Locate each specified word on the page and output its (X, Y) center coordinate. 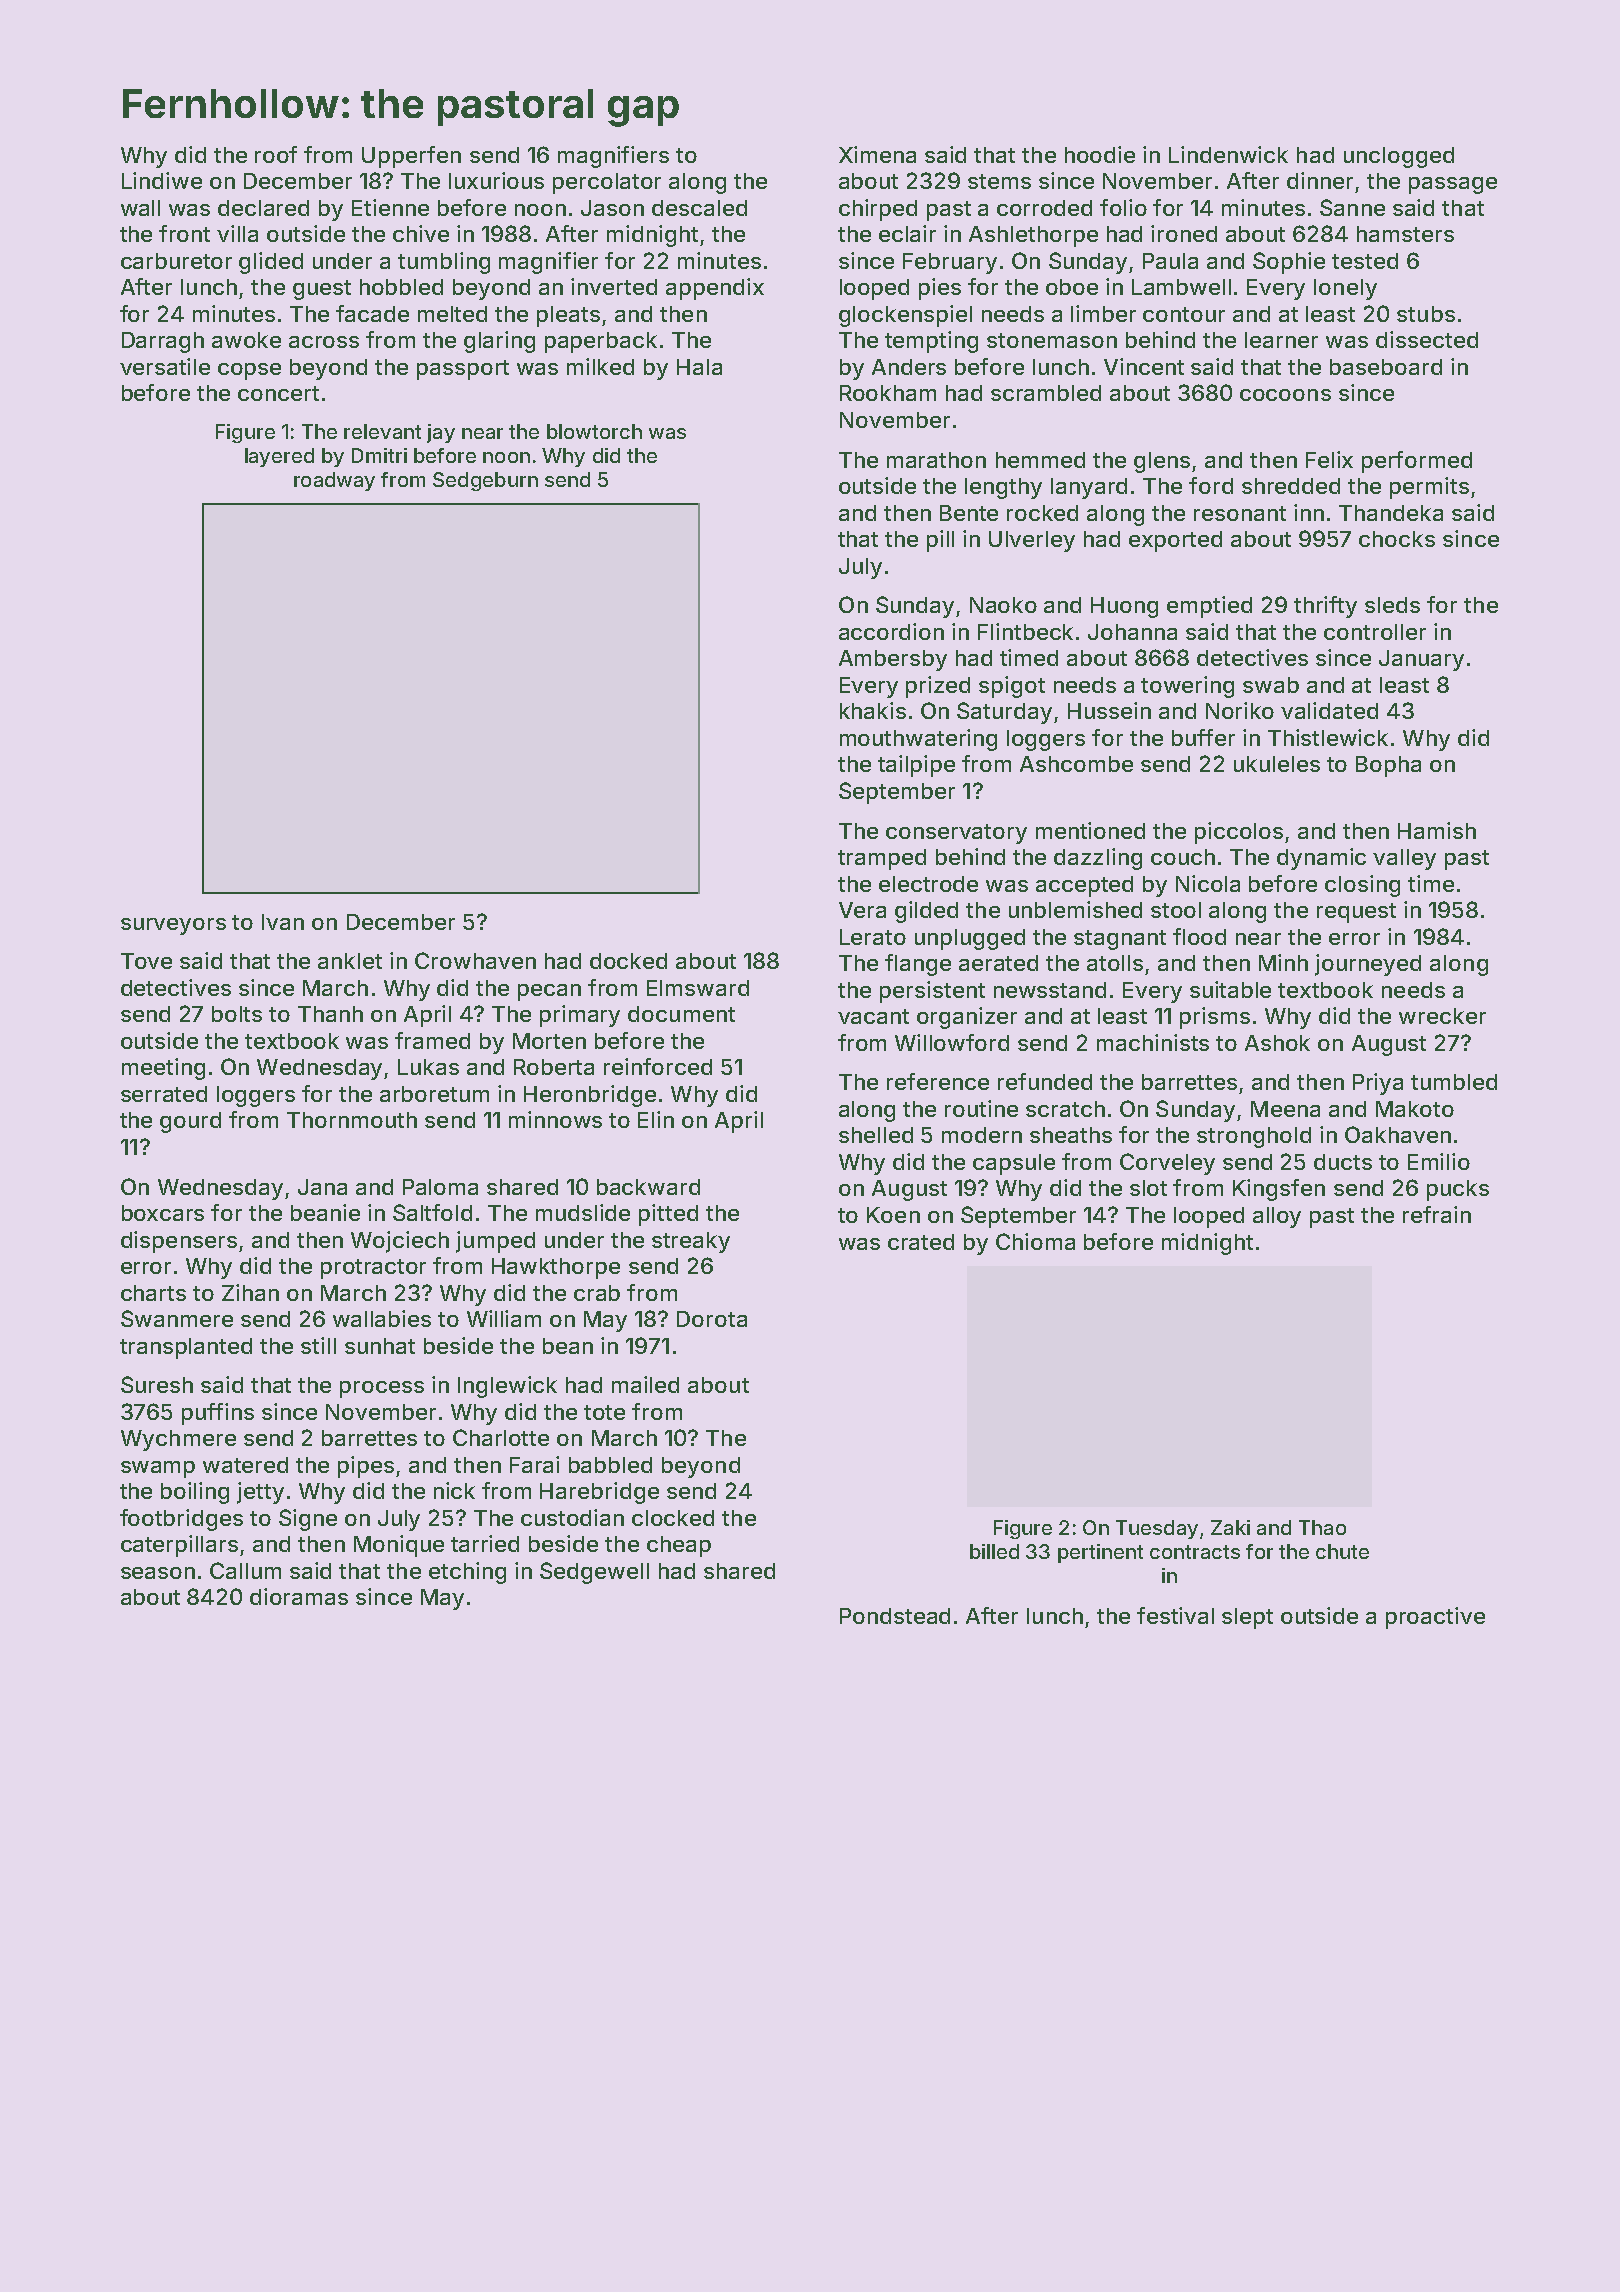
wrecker (1442, 1016)
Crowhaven (475, 960)
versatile (165, 366)
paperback (601, 342)
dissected (1427, 339)
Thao (1322, 1527)
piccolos (1239, 833)
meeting (163, 1069)
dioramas (299, 1596)
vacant (873, 1016)
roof (276, 154)
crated (921, 1242)
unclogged (1399, 157)
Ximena (877, 154)
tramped (882, 859)
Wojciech (400, 1242)
